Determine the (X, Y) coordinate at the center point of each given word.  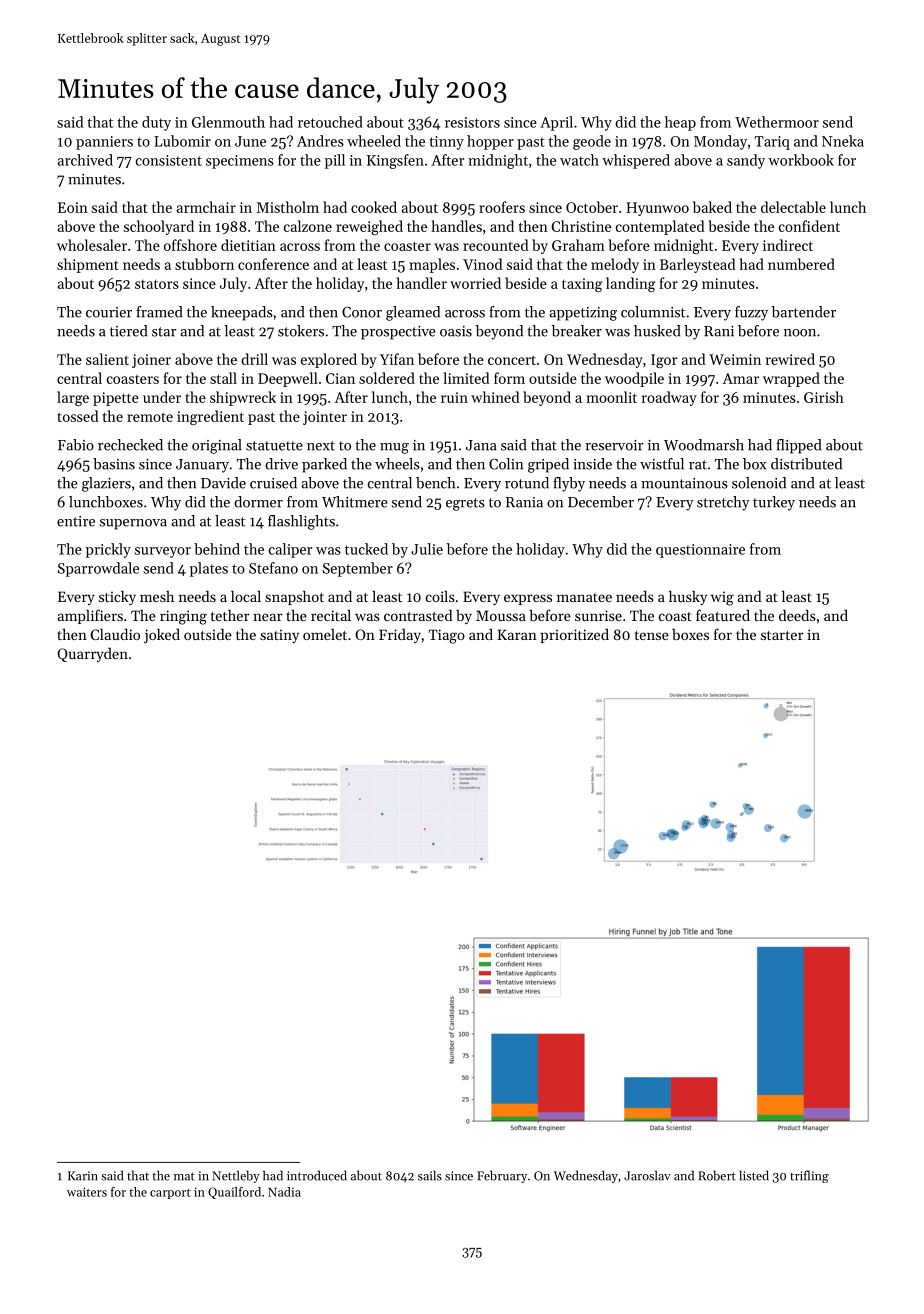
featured (723, 615)
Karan (517, 634)
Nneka (843, 141)
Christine (581, 226)
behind (217, 549)
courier (109, 312)
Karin (83, 1176)
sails (430, 1175)
